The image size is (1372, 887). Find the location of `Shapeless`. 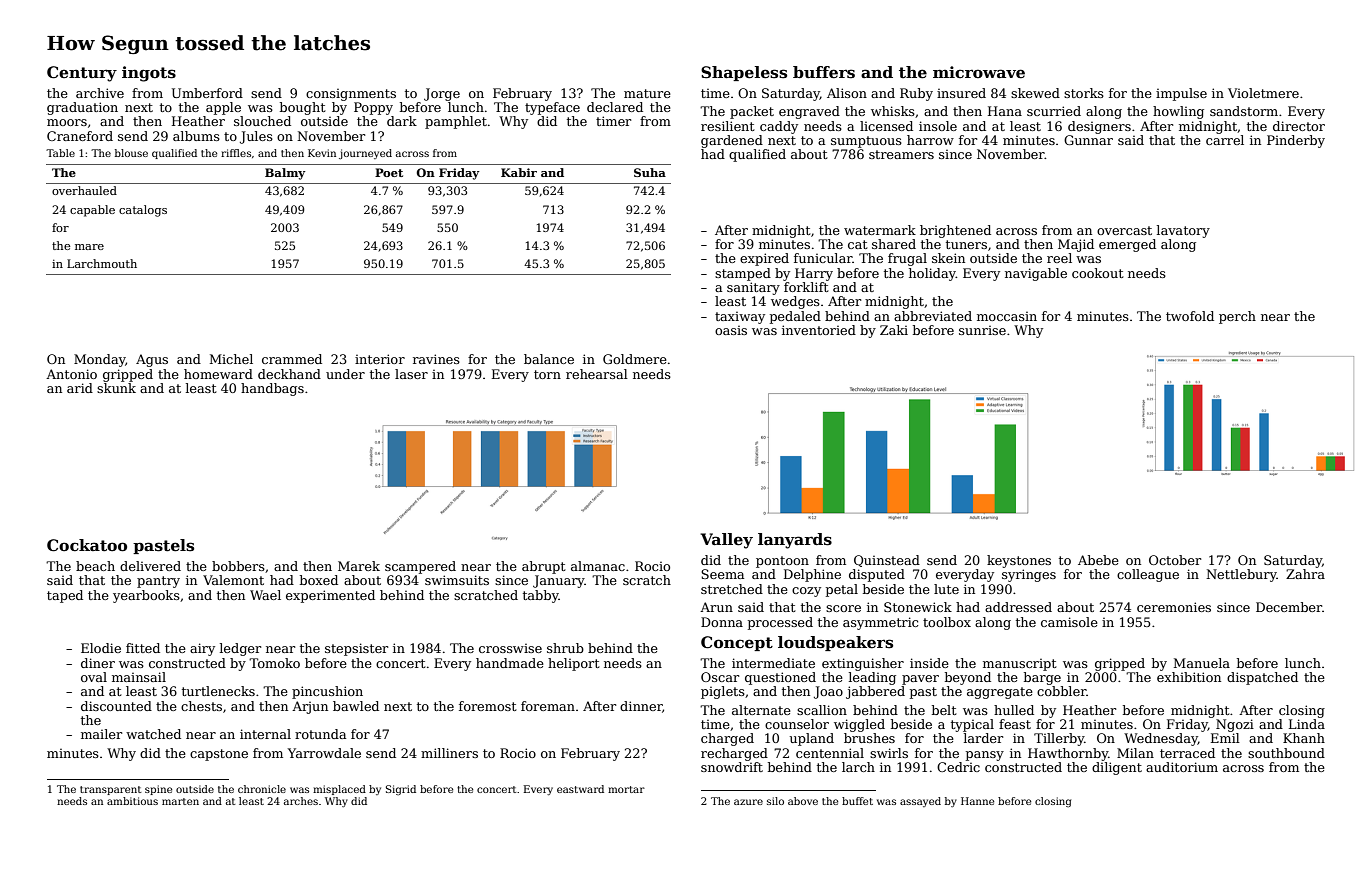

Shapeless is located at coordinates (744, 73).
